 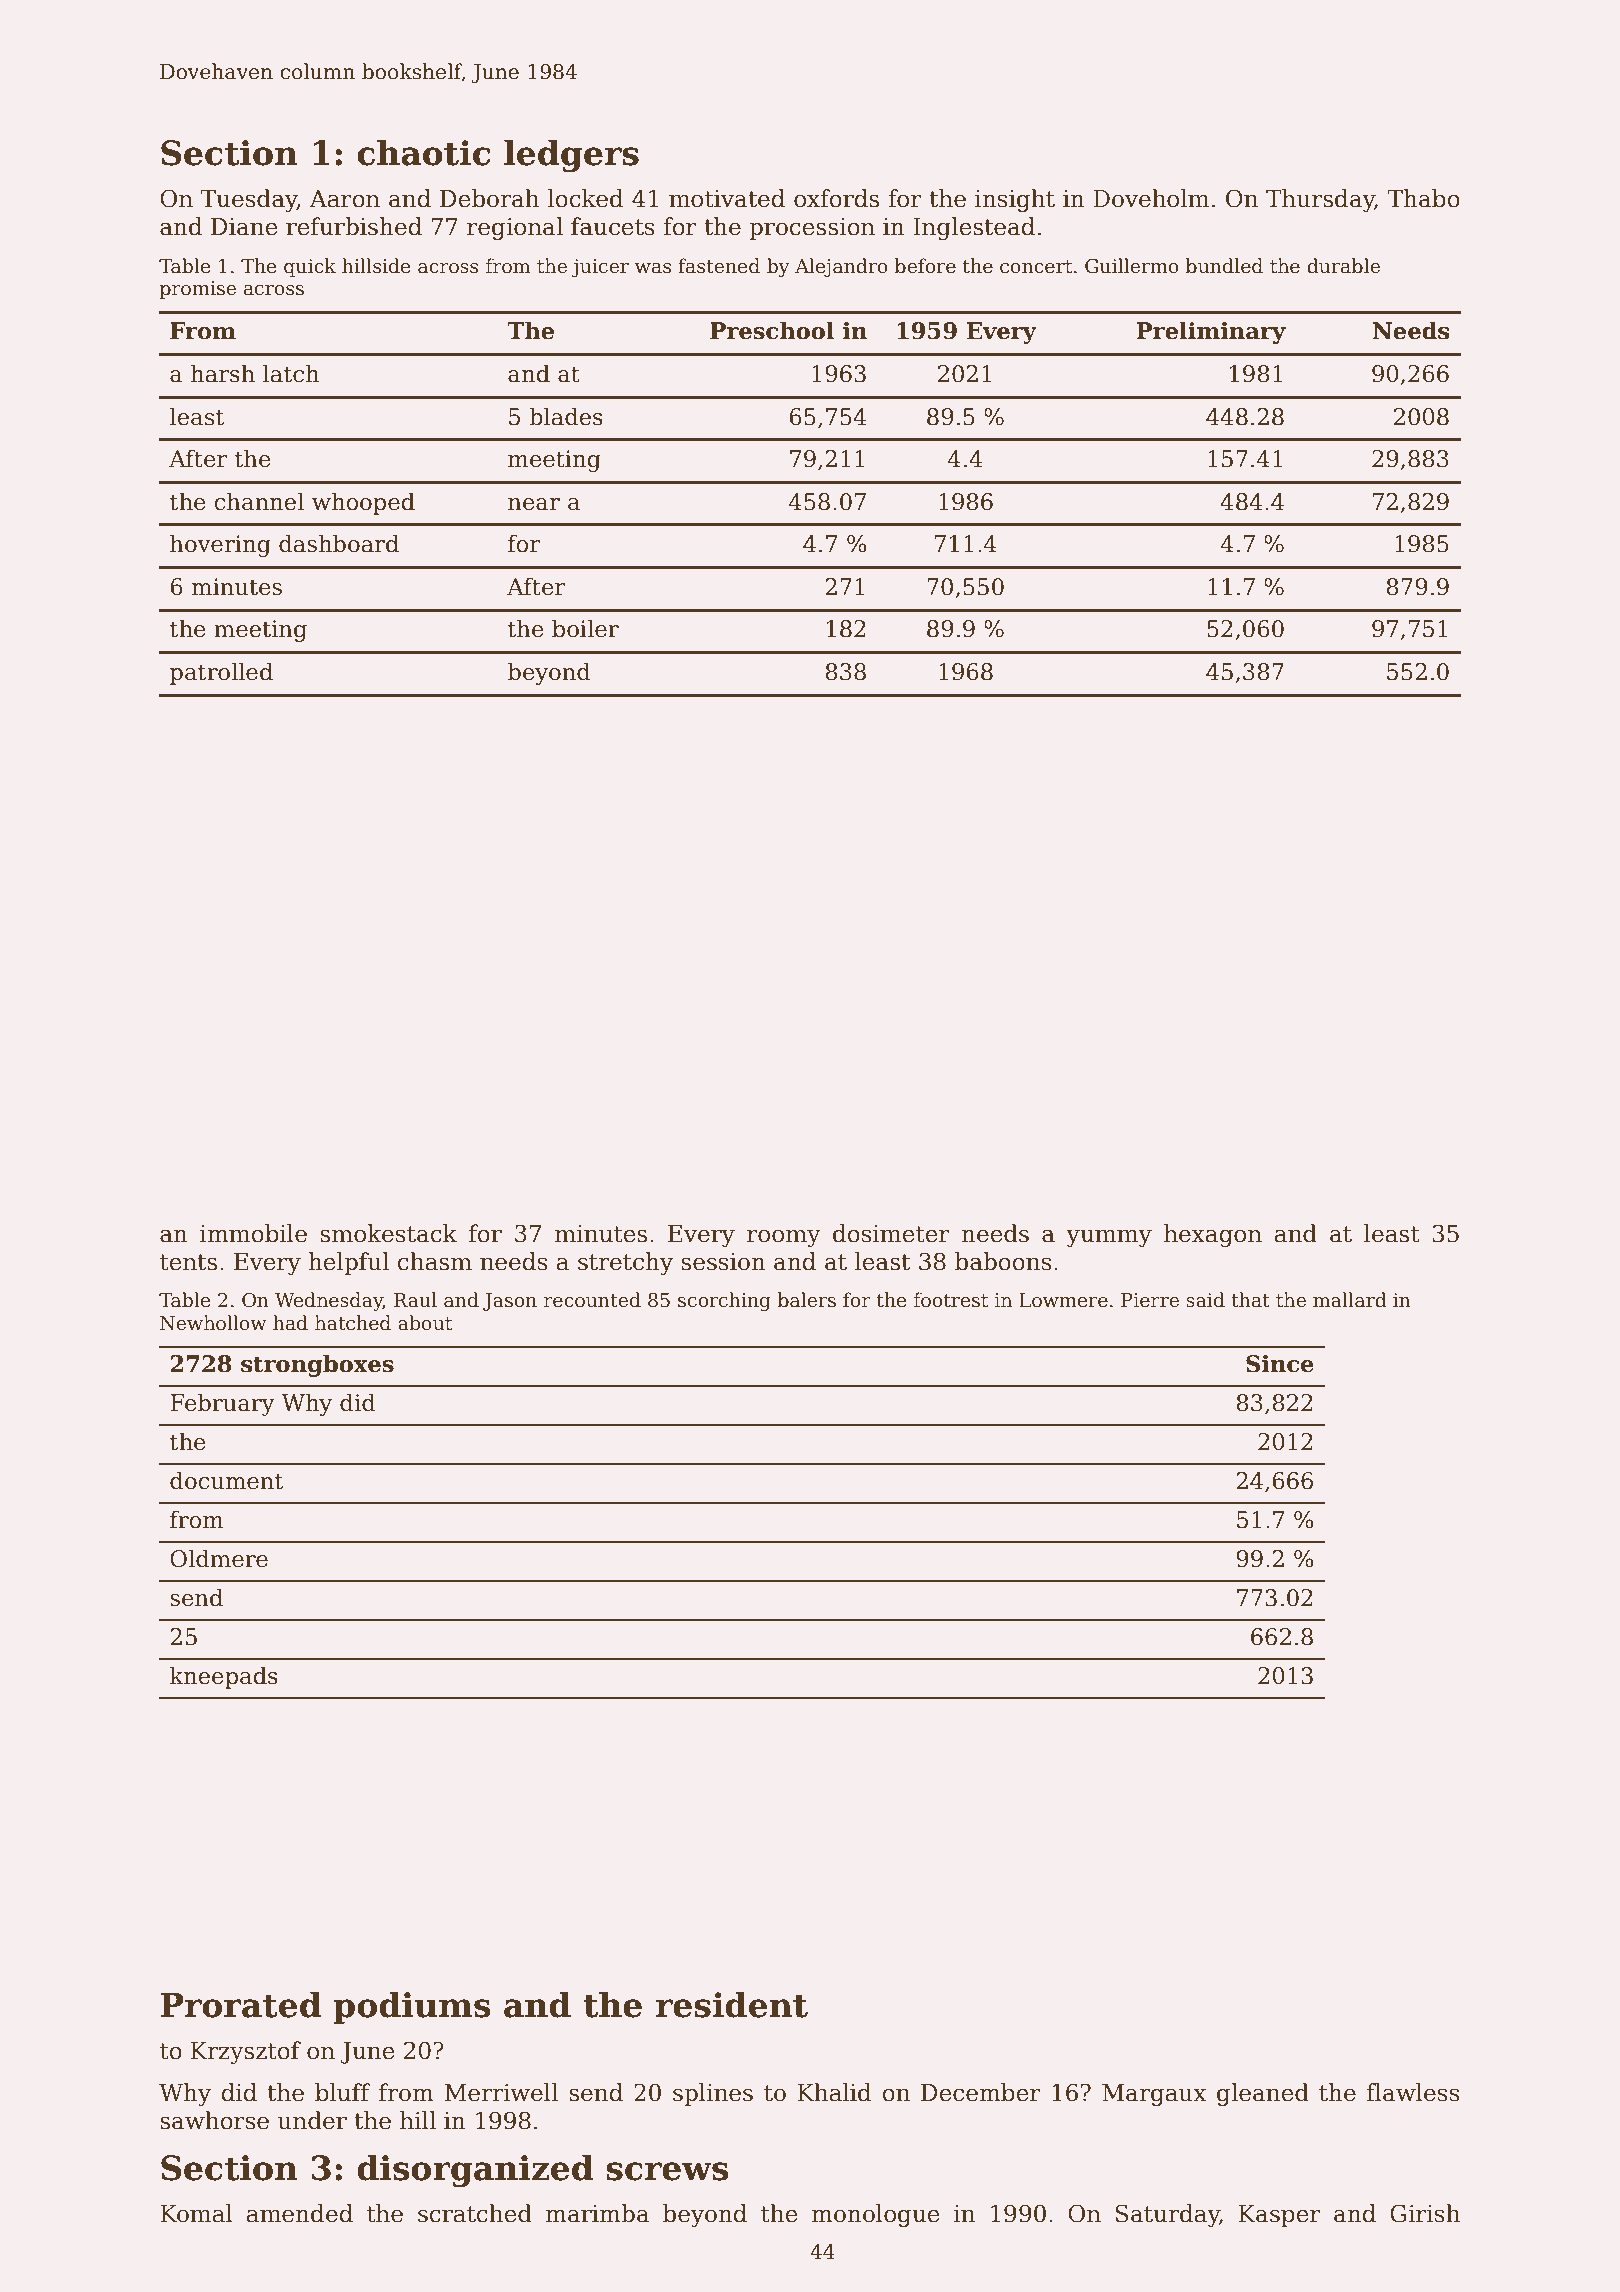 What do you see at coordinates (566, 416) in the screenshot?
I see `blades` at bounding box center [566, 416].
